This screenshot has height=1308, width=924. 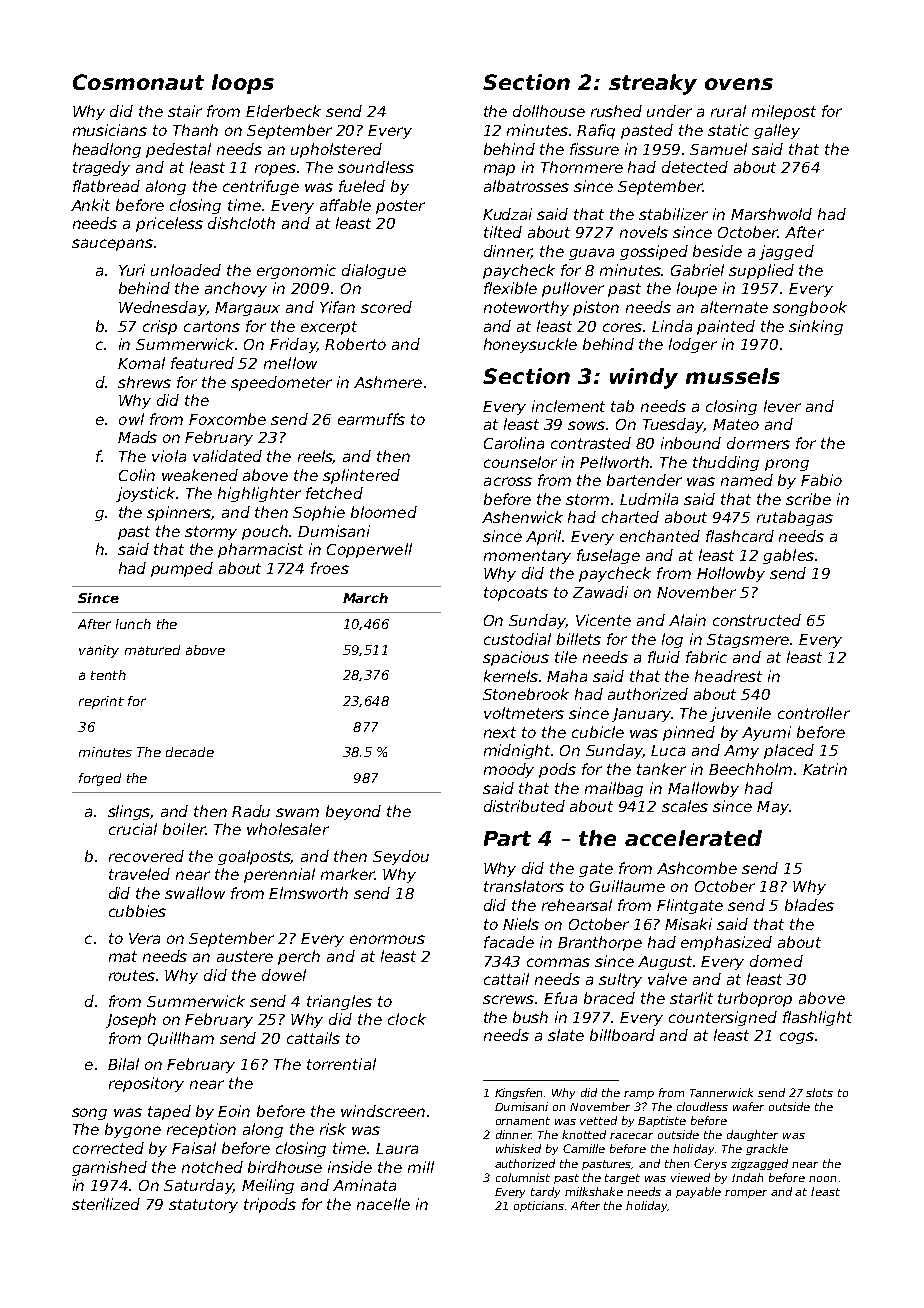 What do you see at coordinates (279, 875) in the screenshot?
I see `perennial` at bounding box center [279, 875].
